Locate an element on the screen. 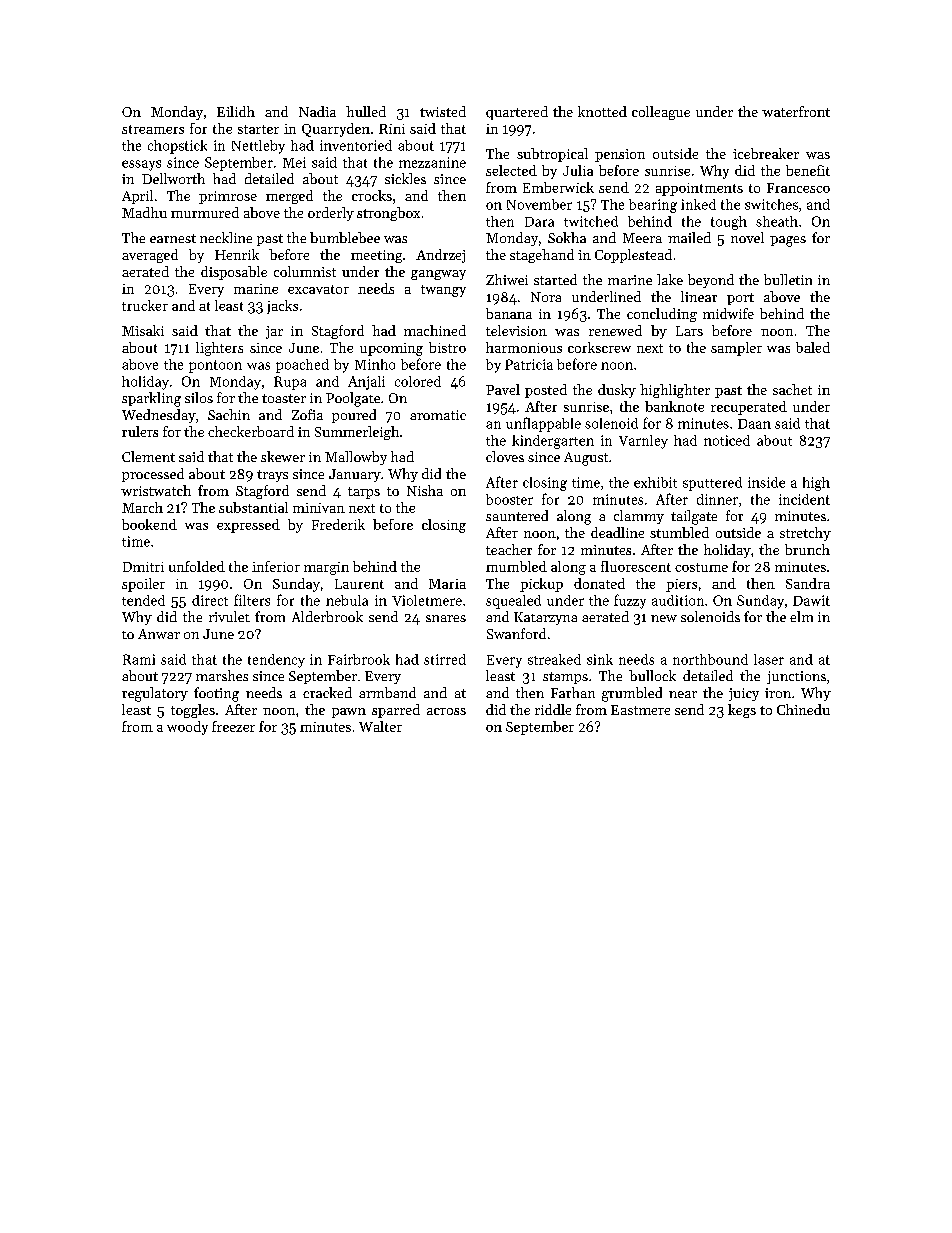 Image resolution: width=952 pixels, height=1233 pixels. twisted is located at coordinates (443, 111).
